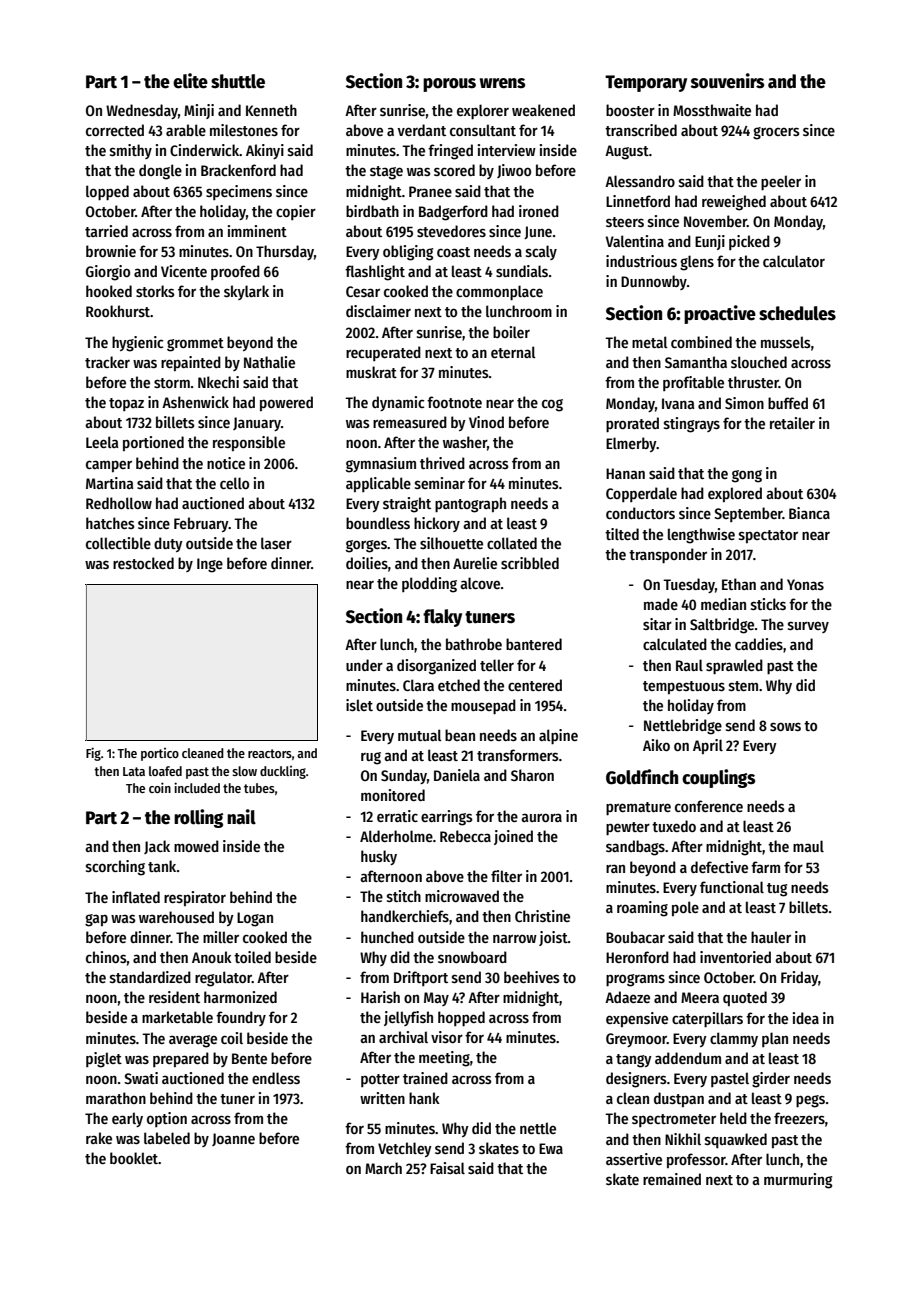 This screenshot has height=1308, width=924. I want to click on souvenirs, so click(727, 81).
